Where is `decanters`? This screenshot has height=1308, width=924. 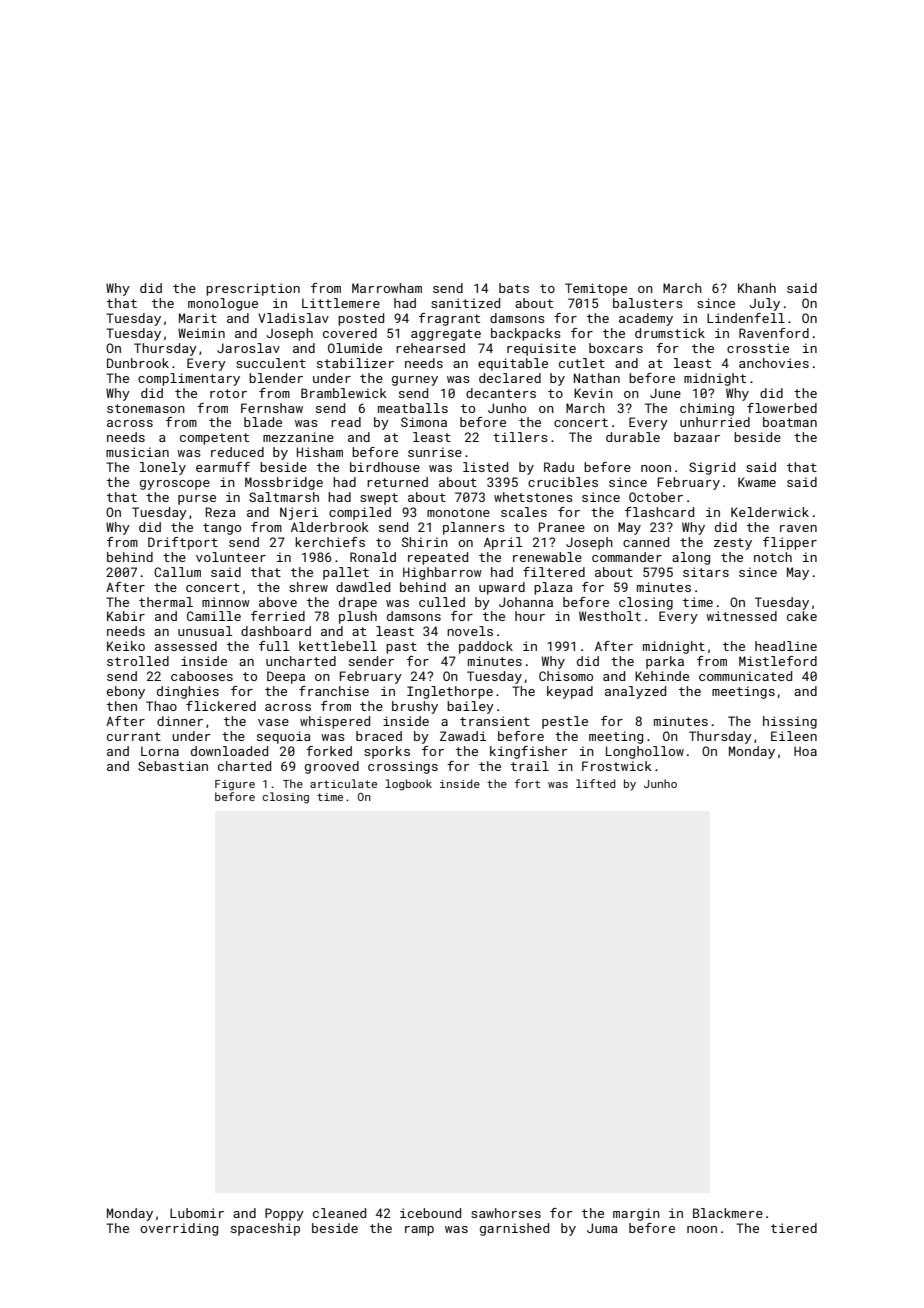
decanters is located at coordinates (501, 393).
